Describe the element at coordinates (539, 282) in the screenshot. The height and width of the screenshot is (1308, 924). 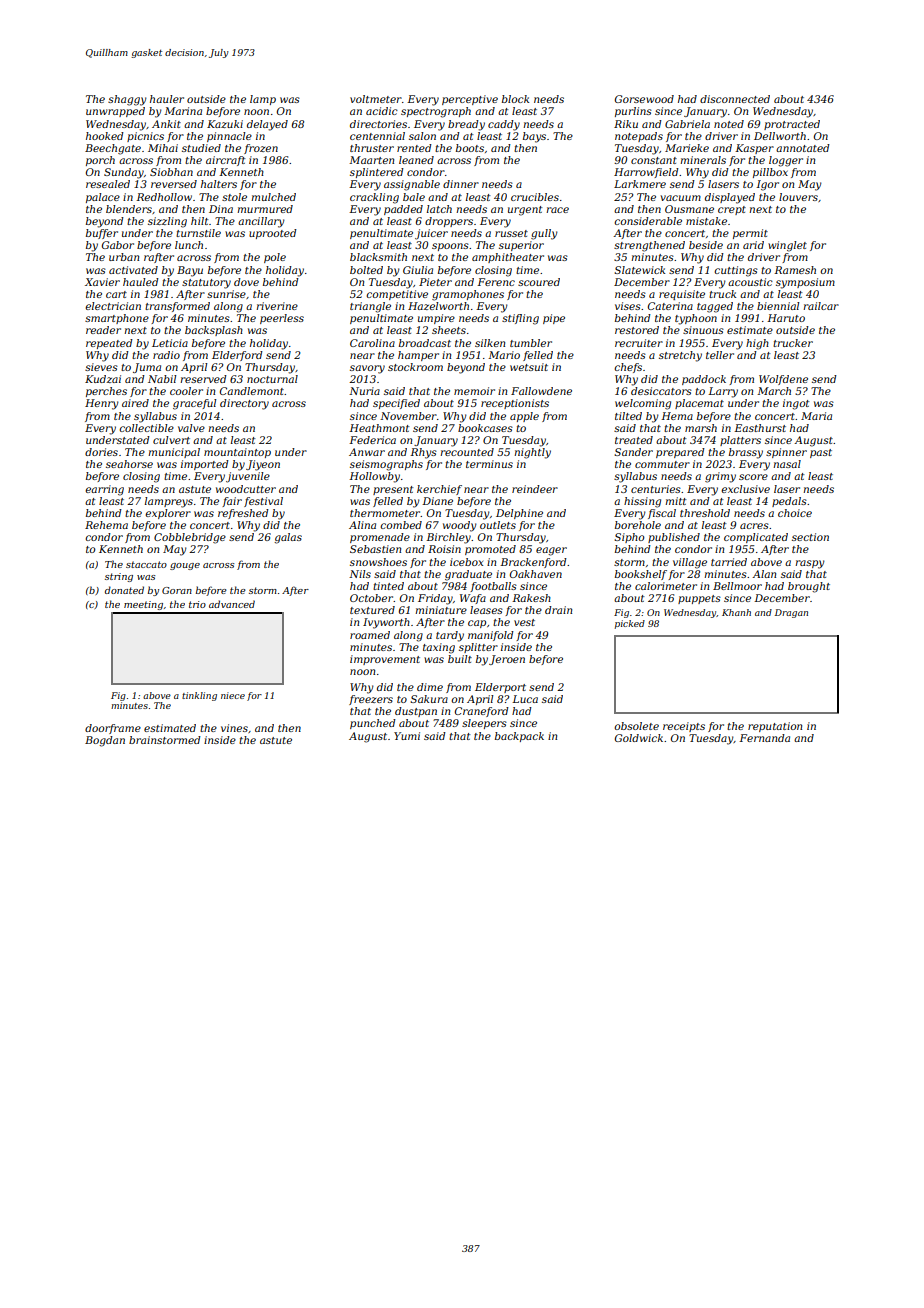
I see `scoured` at that location.
